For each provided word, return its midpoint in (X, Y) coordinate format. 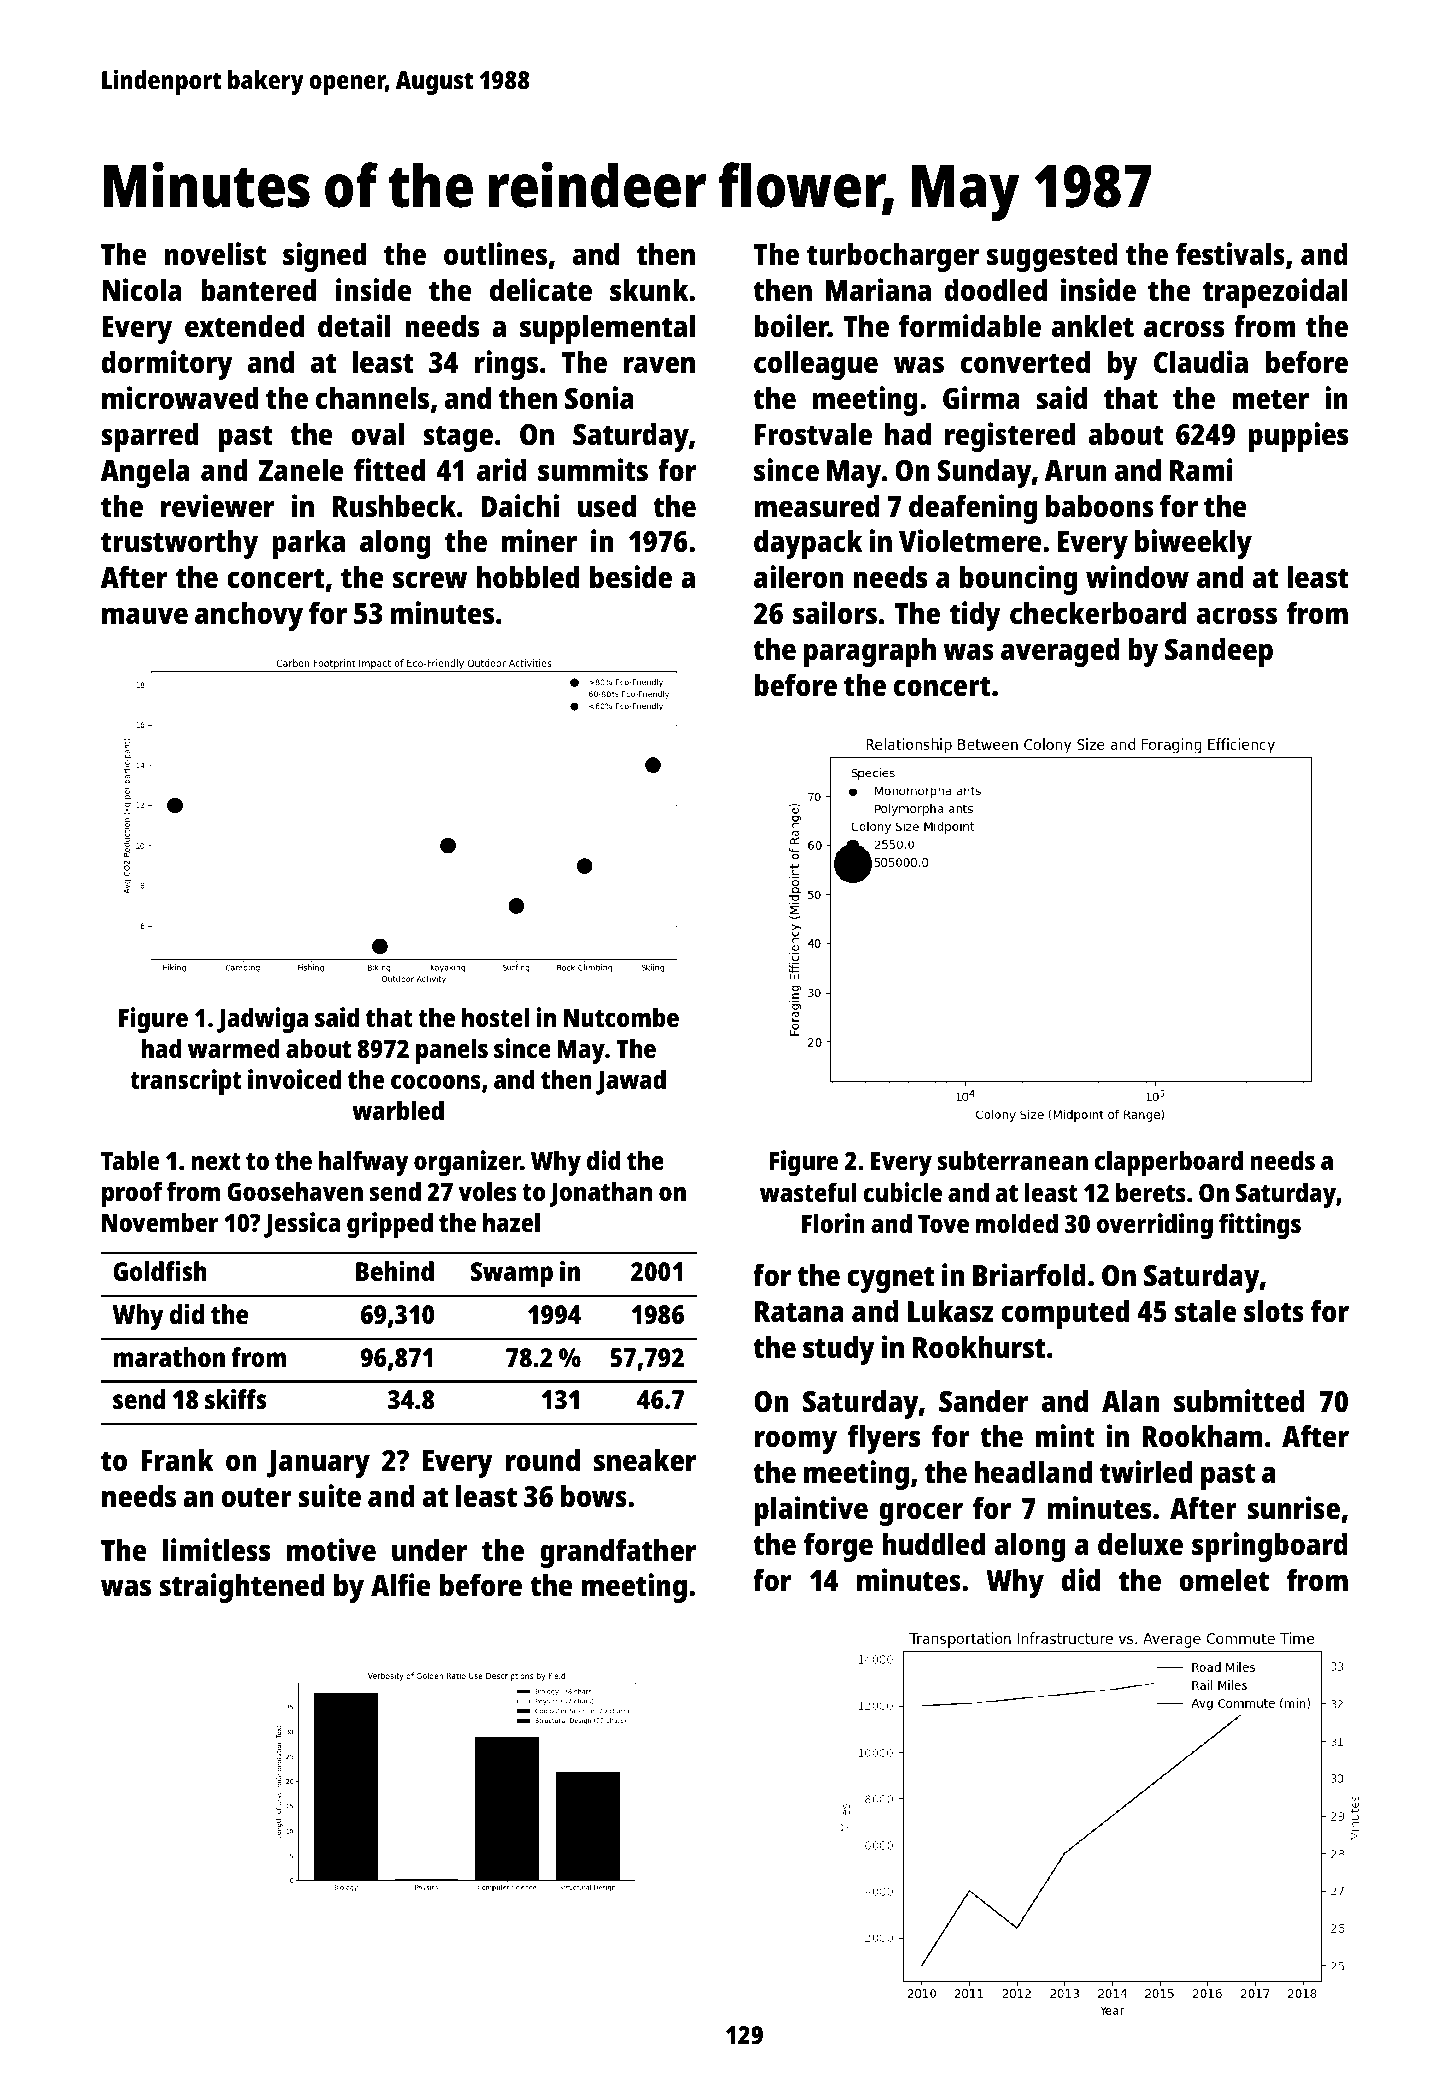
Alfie (401, 1585)
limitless (216, 1550)
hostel (495, 1017)
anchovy (249, 616)
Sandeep (1219, 652)
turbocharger (893, 257)
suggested (1052, 257)
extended (244, 326)
